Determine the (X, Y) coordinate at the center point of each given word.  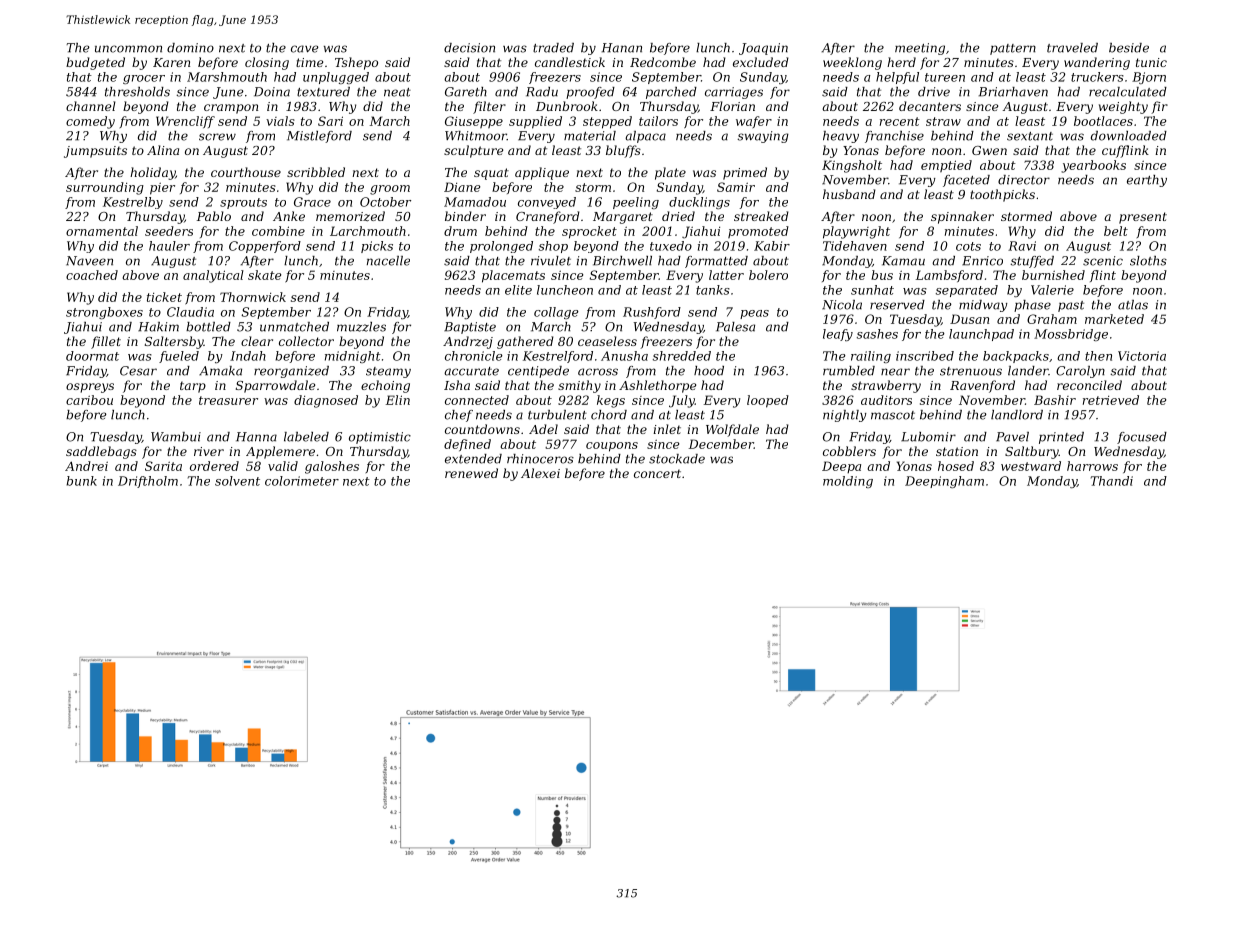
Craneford (548, 217)
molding (848, 482)
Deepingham (944, 482)
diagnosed (326, 401)
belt (1116, 231)
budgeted (95, 63)
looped (768, 401)
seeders (169, 231)
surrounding (105, 188)
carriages (734, 93)
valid (283, 466)
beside (1129, 48)
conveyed (547, 203)
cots (968, 246)
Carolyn (1080, 372)
